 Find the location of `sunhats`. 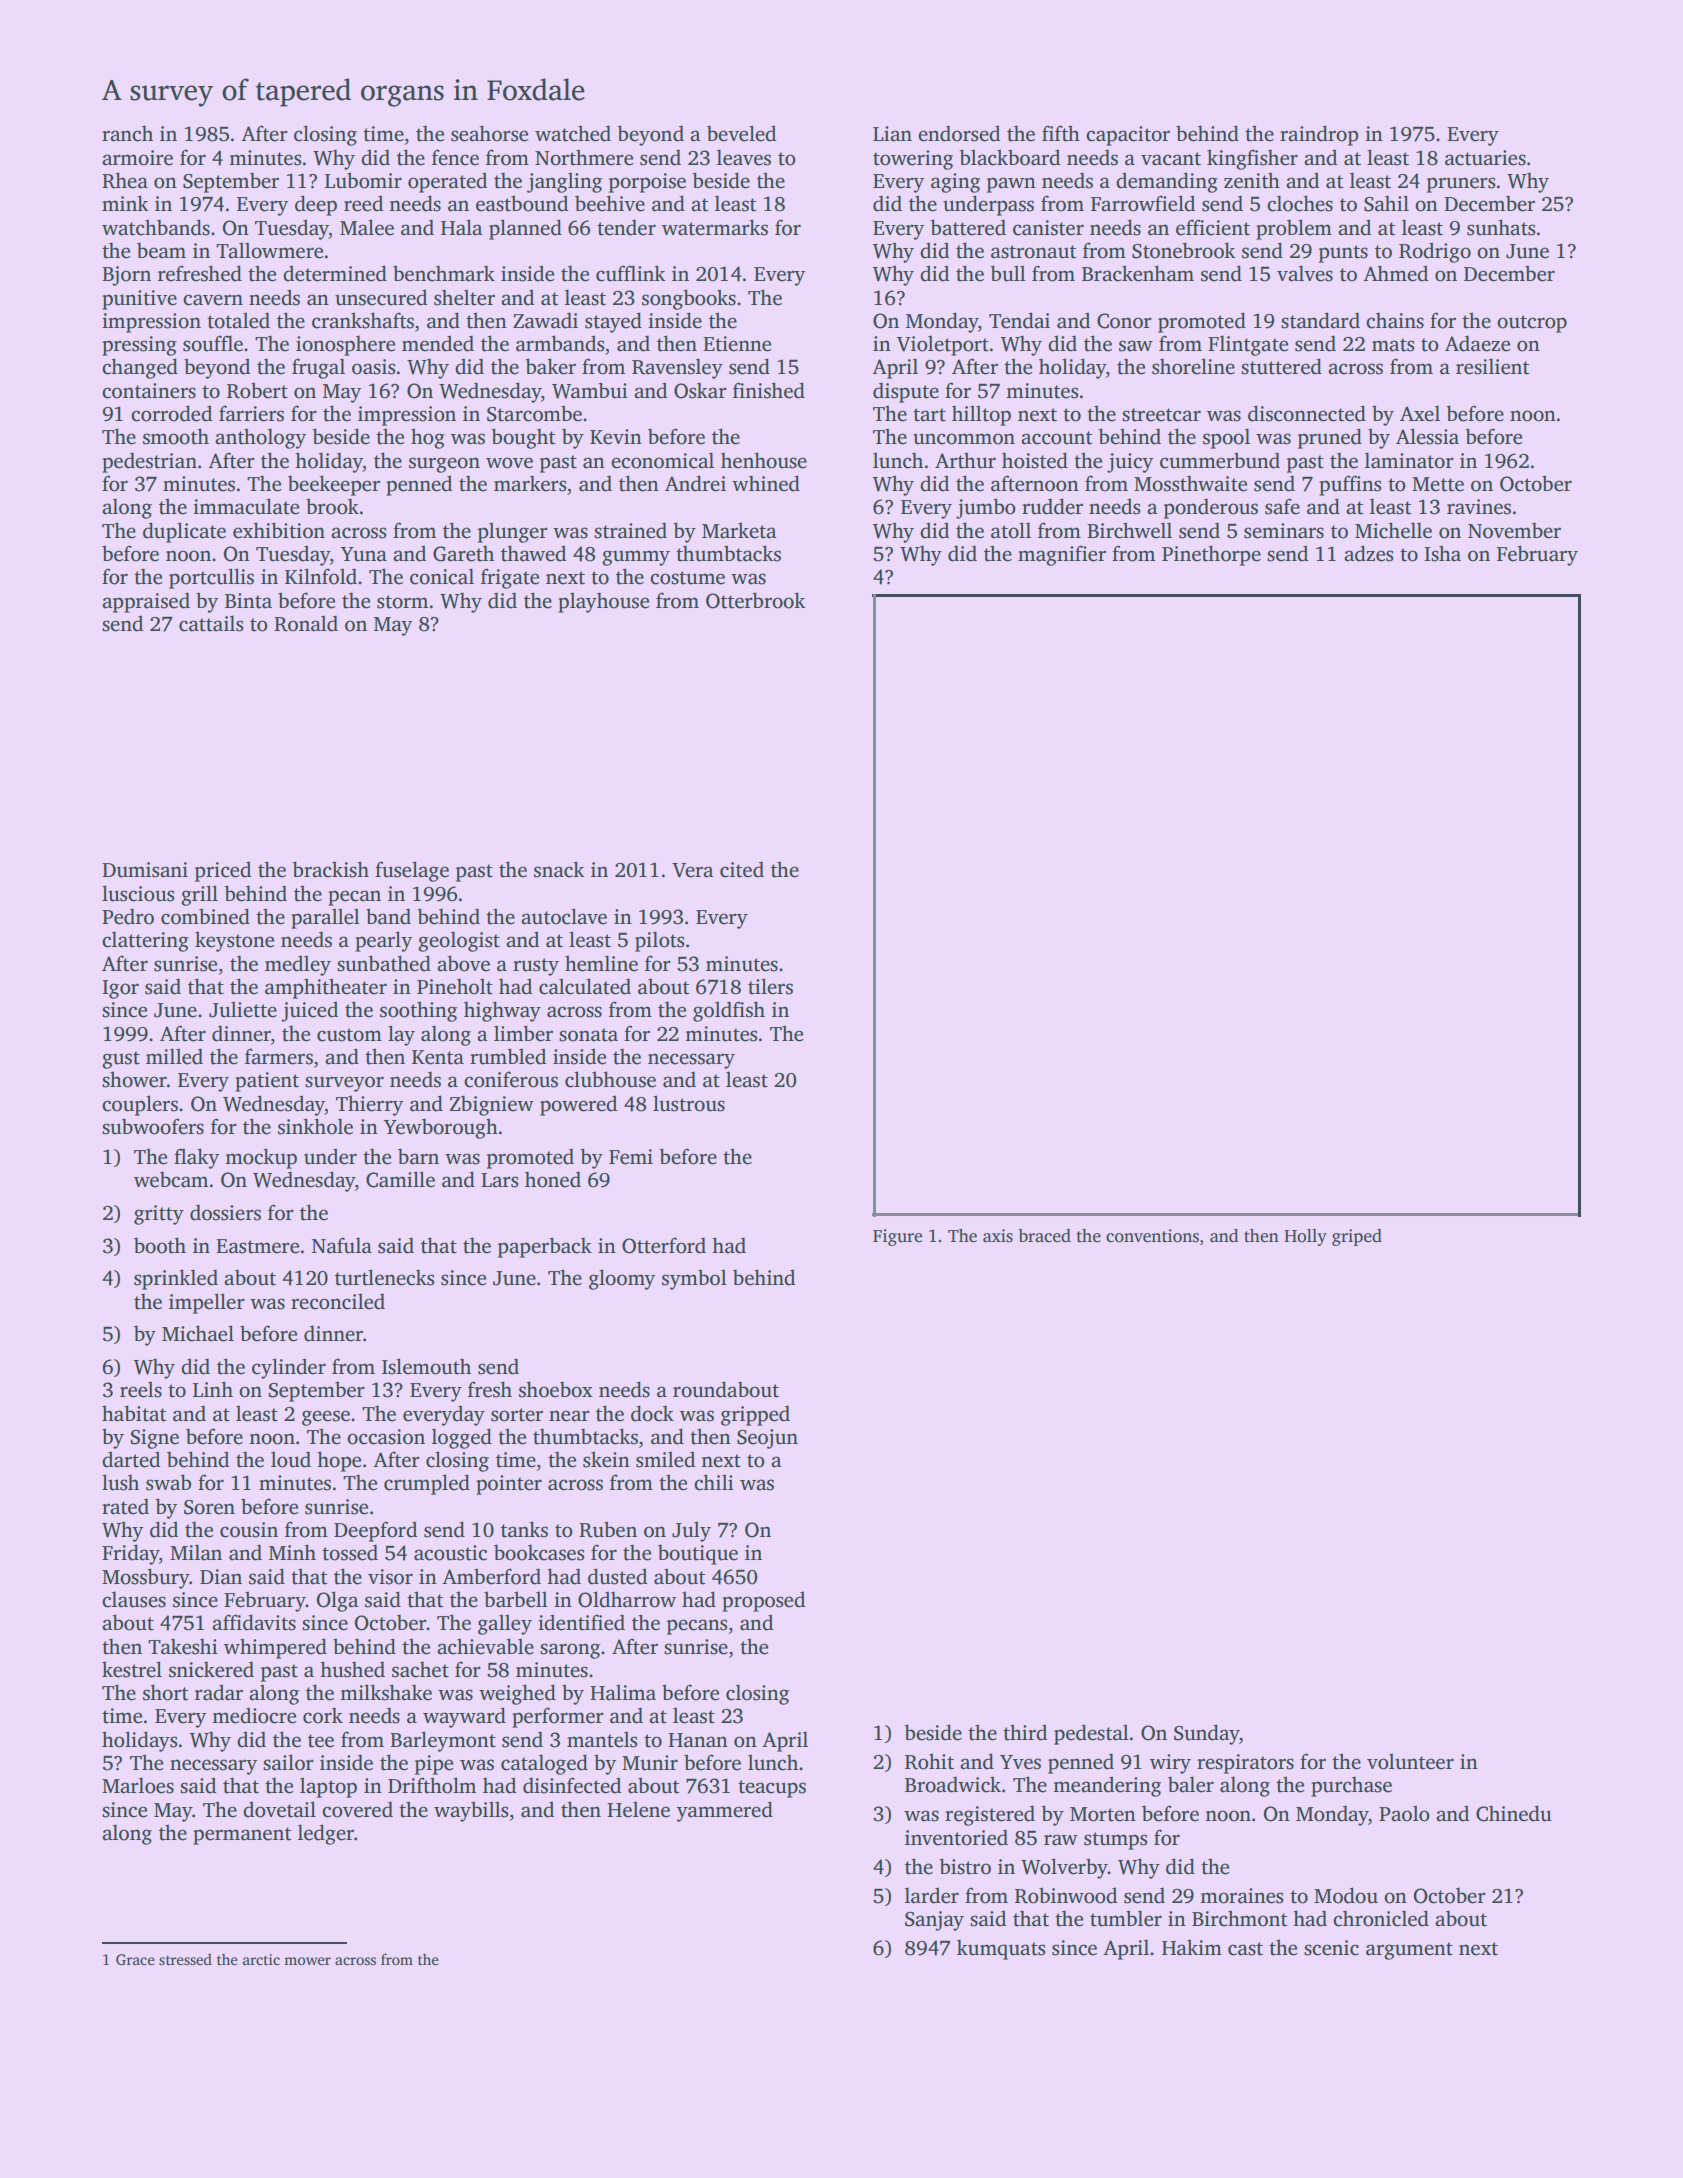

sunhats is located at coordinates (1501, 227).
